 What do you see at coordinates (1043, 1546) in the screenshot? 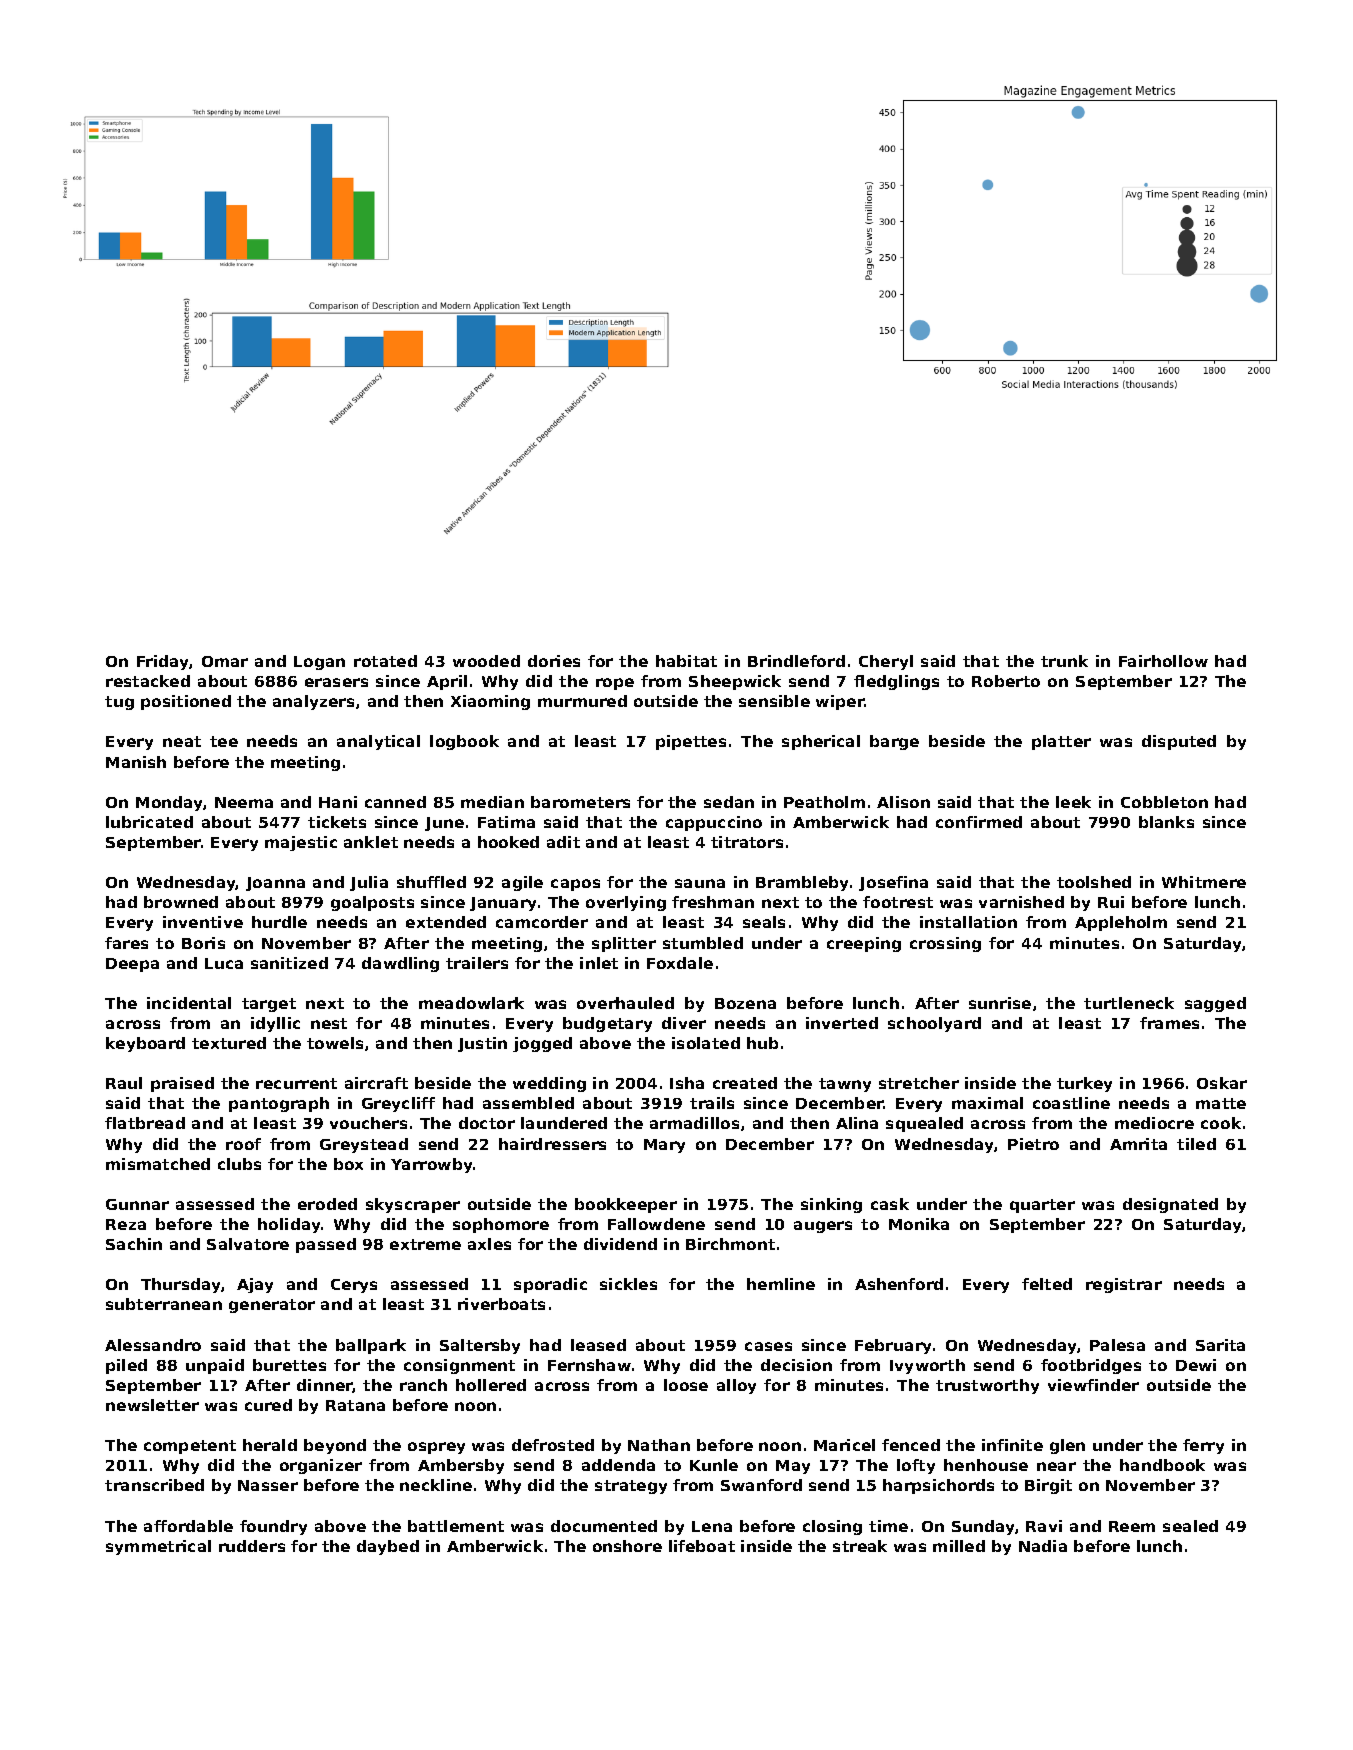
I see `Nadia` at bounding box center [1043, 1546].
